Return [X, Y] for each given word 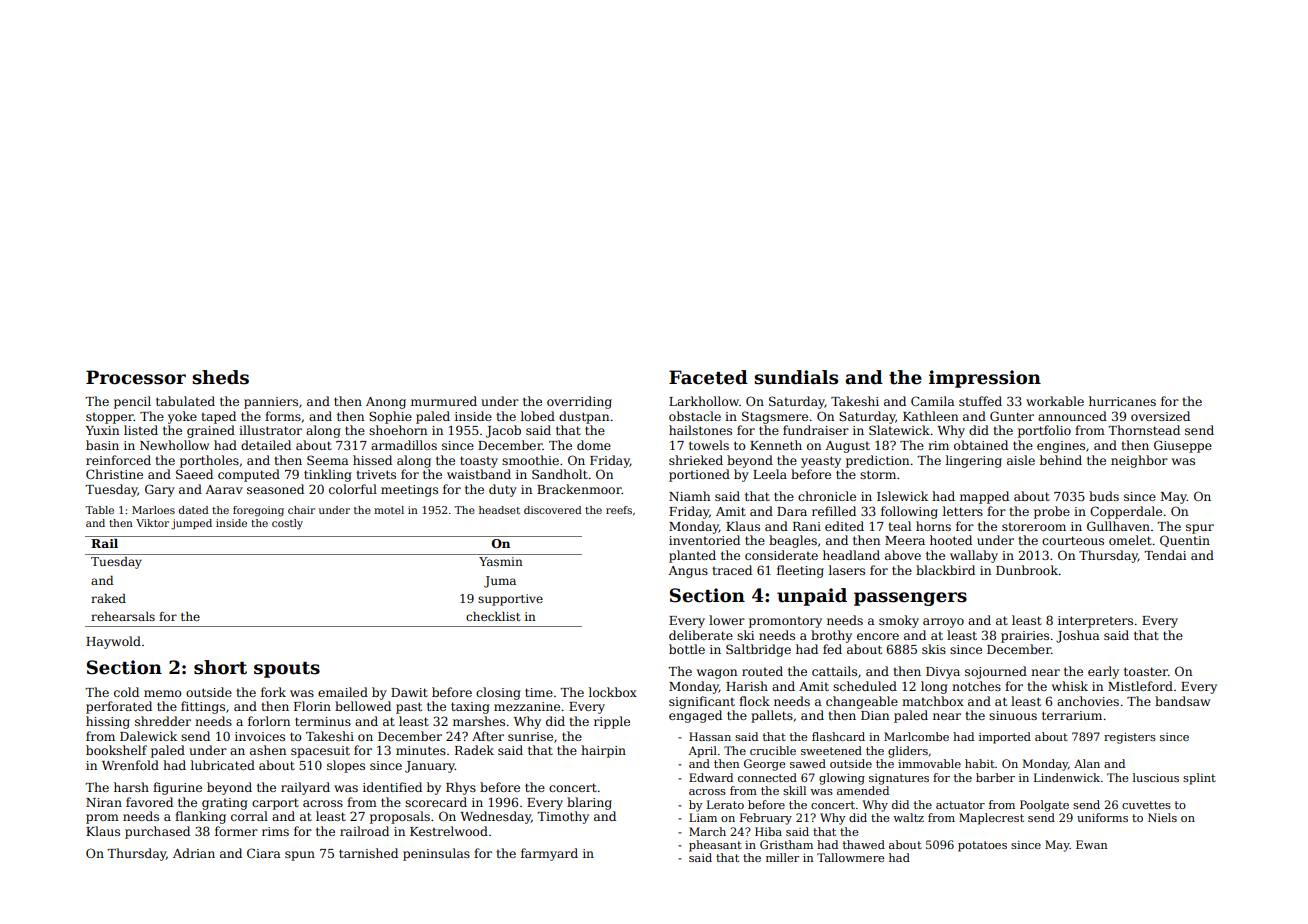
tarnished [368, 853]
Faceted [708, 377]
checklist [493, 616]
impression [985, 379]
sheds [220, 377]
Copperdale [1126, 512]
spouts [287, 670]
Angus [688, 572]
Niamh [689, 496]
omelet [1130, 540]
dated [194, 510]
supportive [510, 600]
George [764, 765]
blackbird [945, 570]
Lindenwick [1067, 777]
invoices [260, 736]
